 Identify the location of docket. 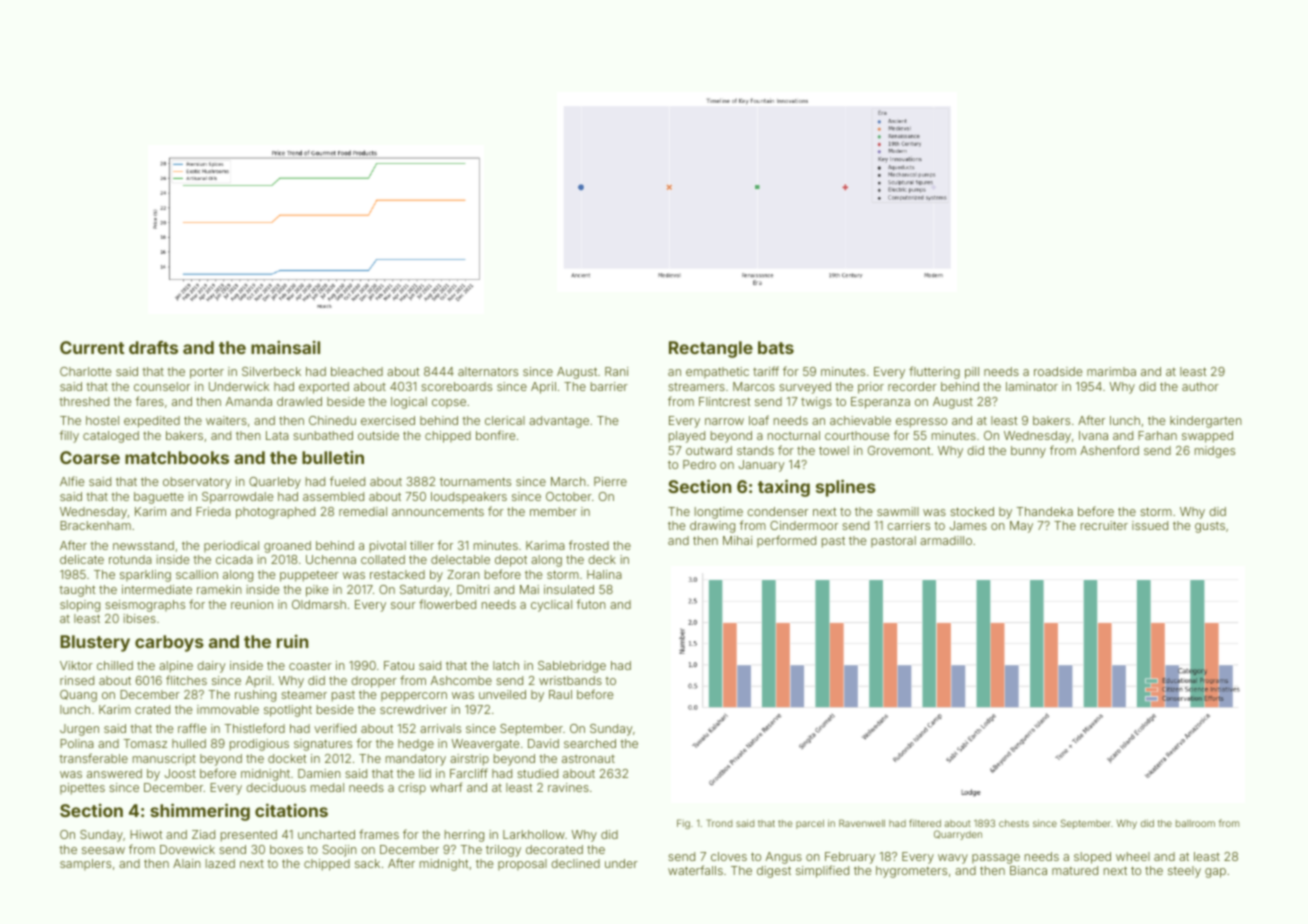
(287, 758).
